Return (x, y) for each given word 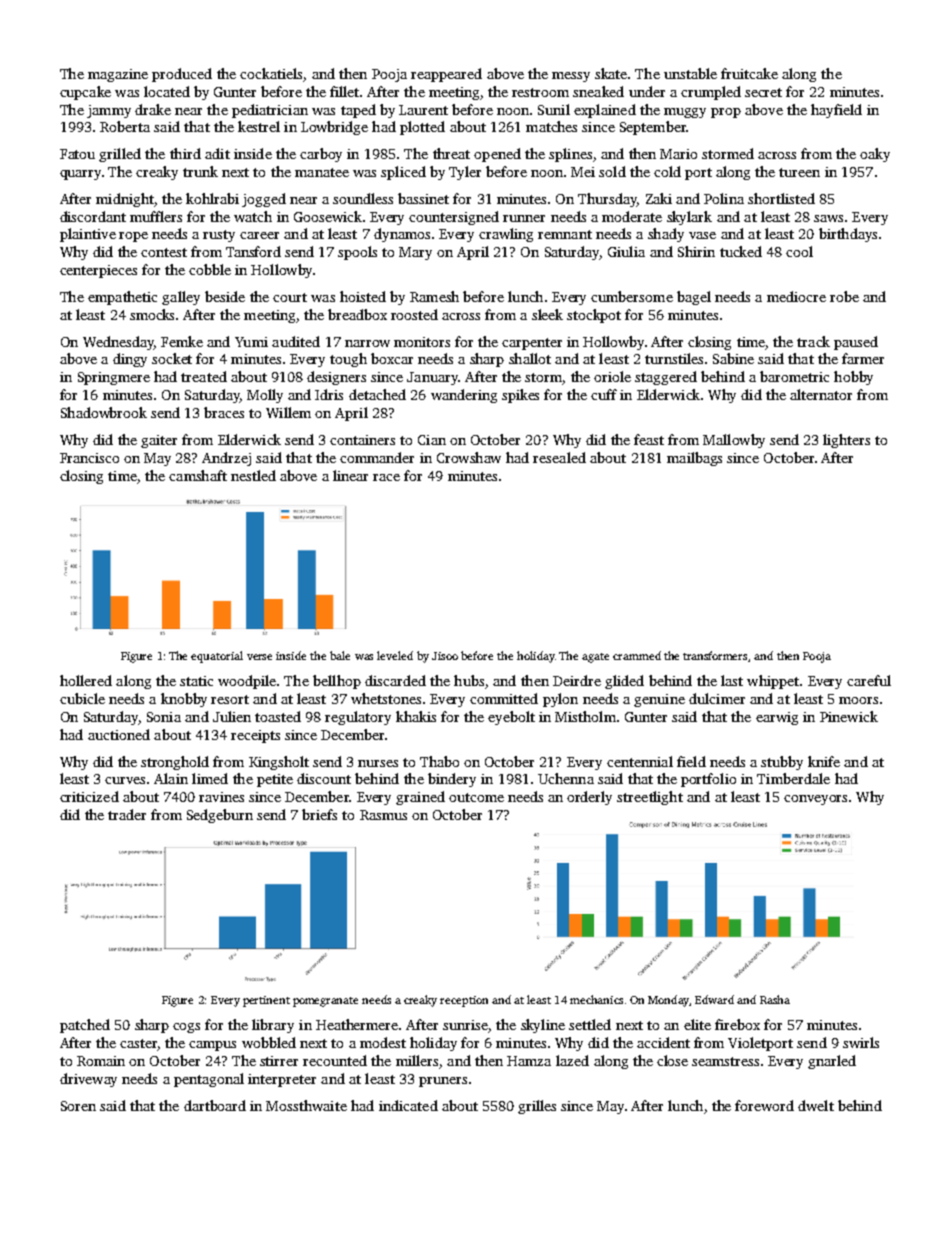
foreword (764, 1105)
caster (138, 1043)
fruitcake (749, 73)
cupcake (85, 93)
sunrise (465, 1025)
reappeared (446, 75)
